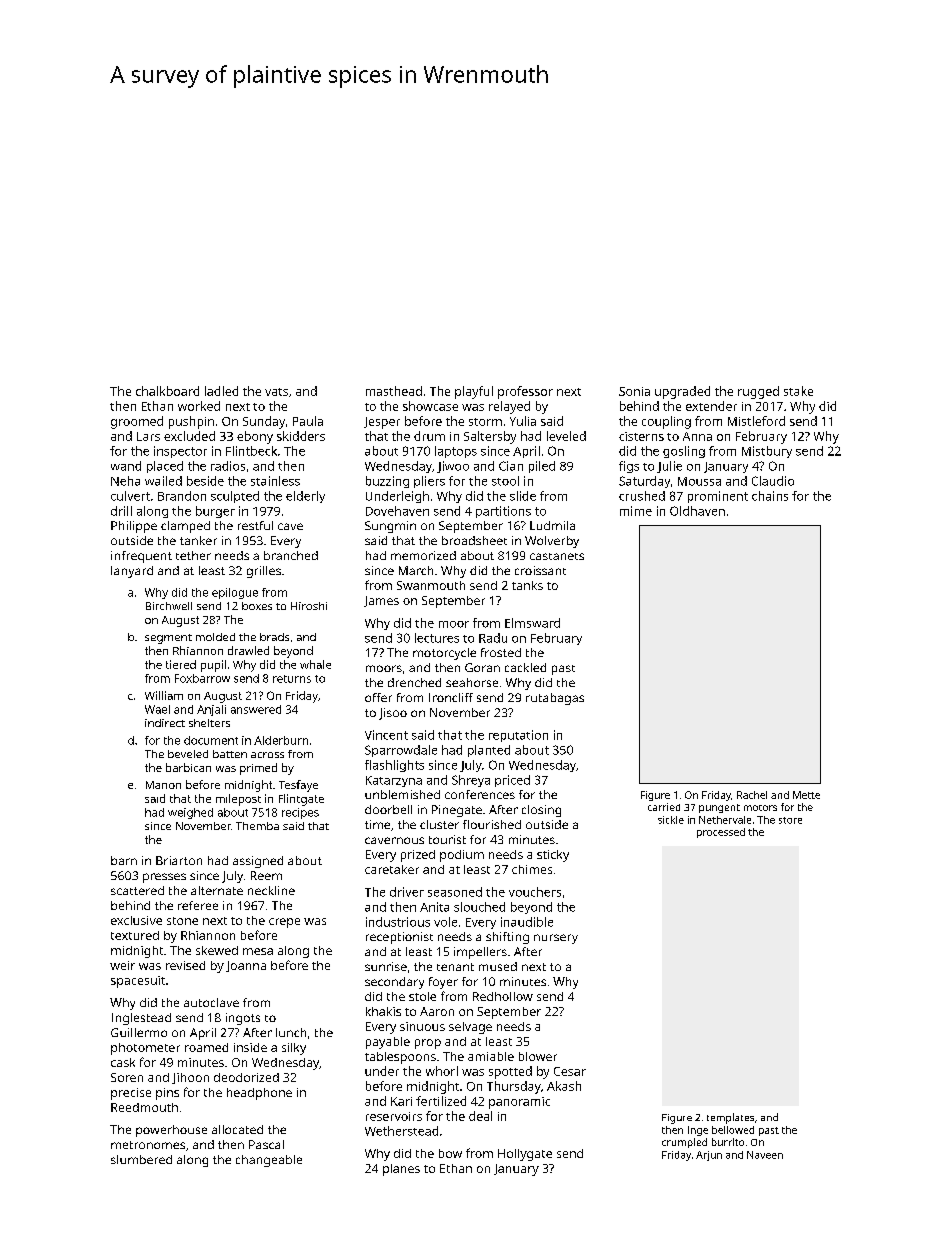  Describe the element at coordinates (145, 1049) in the screenshot. I see `photometer` at that location.
